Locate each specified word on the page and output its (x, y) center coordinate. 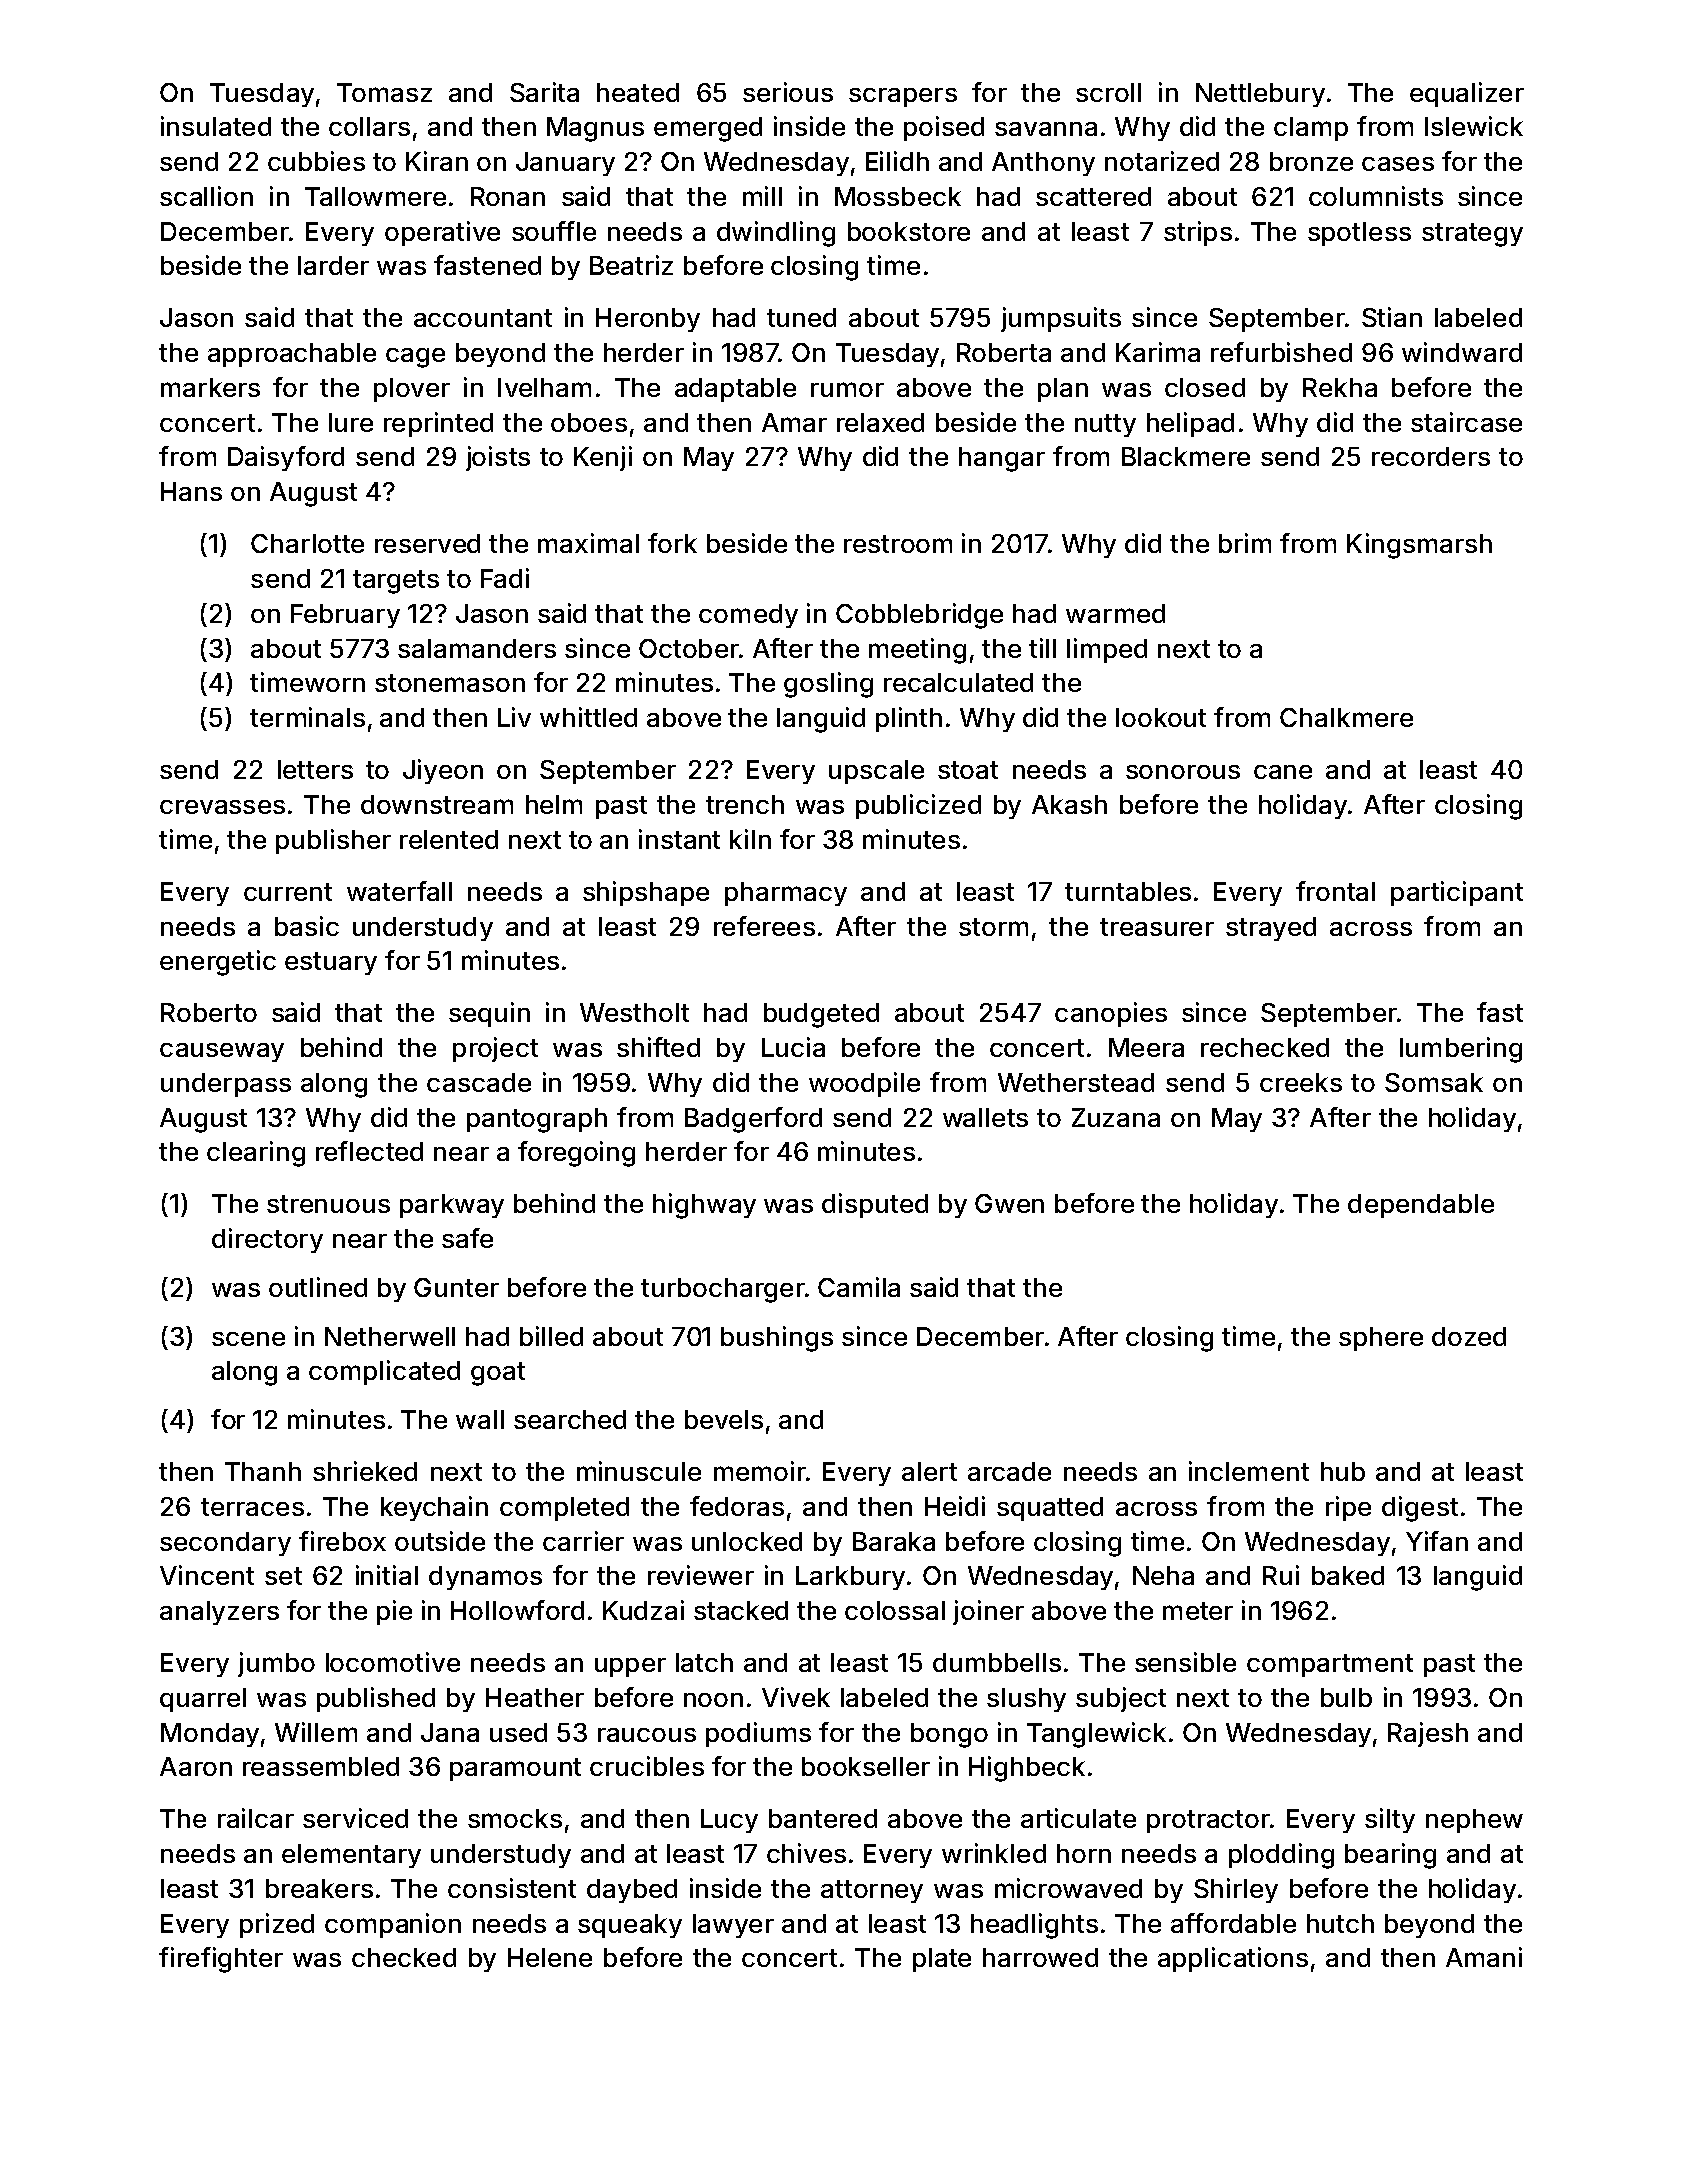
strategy (1472, 235)
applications (1233, 1959)
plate (942, 1960)
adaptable (735, 390)
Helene (550, 1957)
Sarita (544, 92)
